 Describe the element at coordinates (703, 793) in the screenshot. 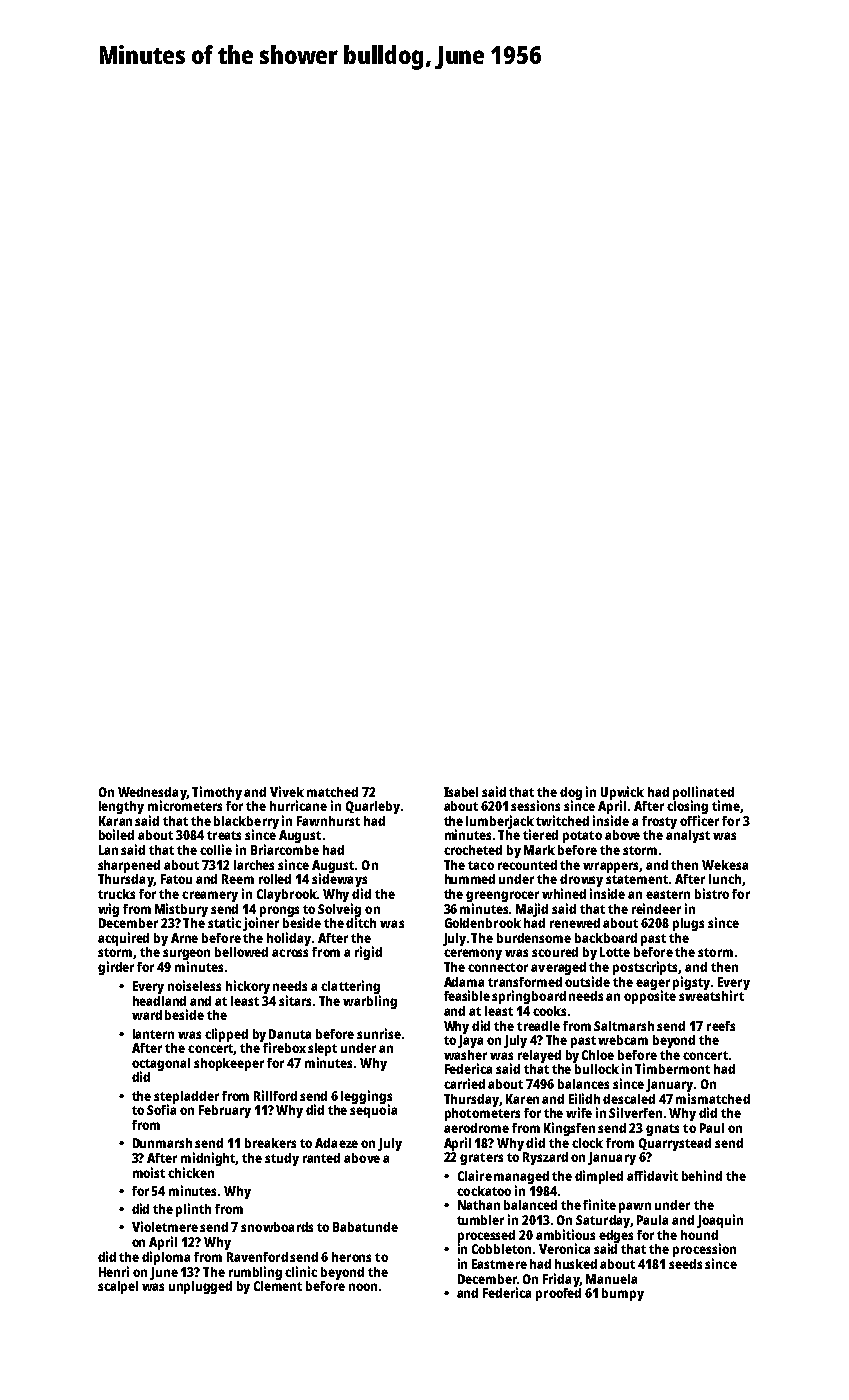

I see `pollinated` at that location.
